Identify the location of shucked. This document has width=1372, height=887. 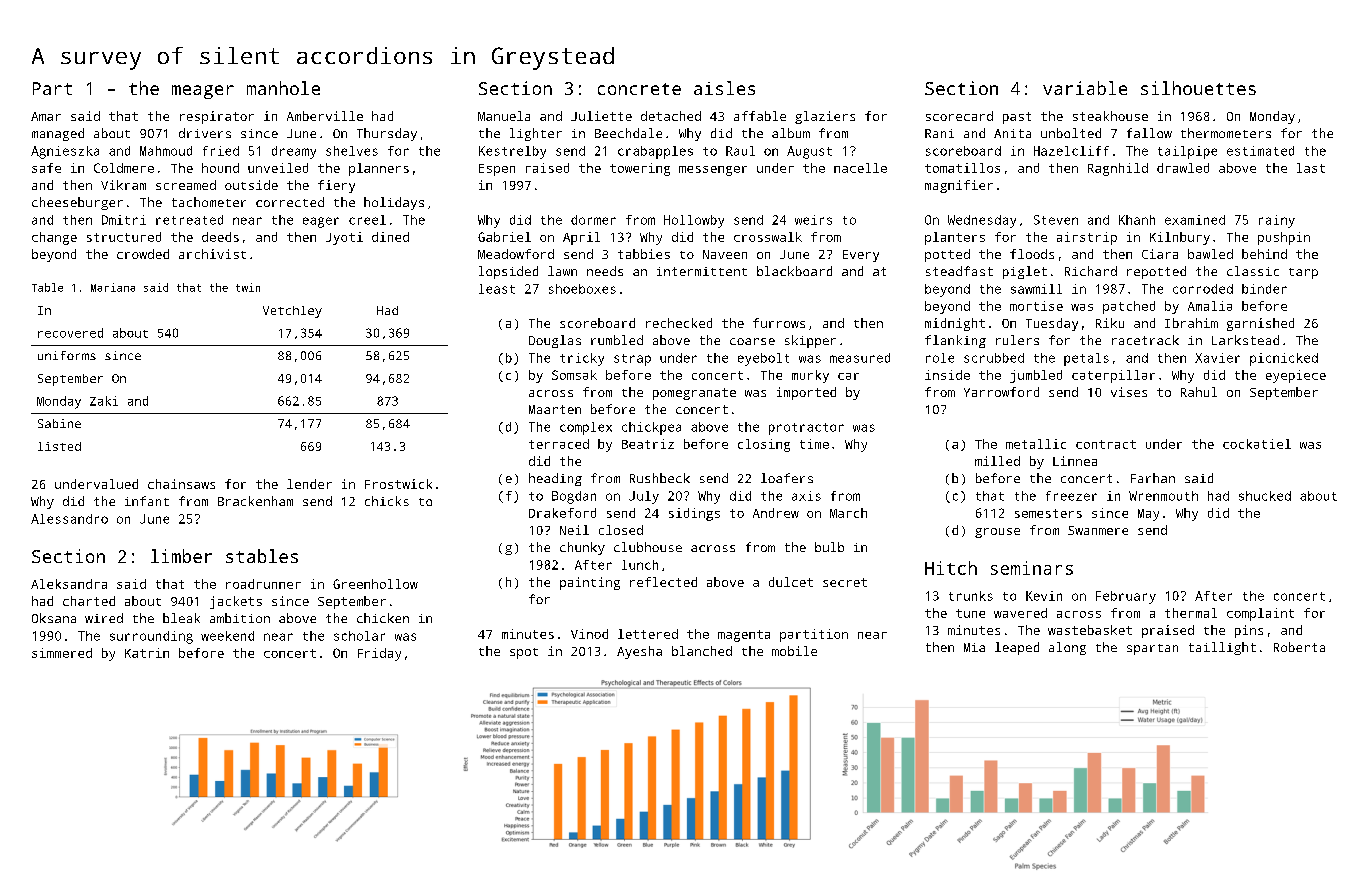
(1265, 496).
